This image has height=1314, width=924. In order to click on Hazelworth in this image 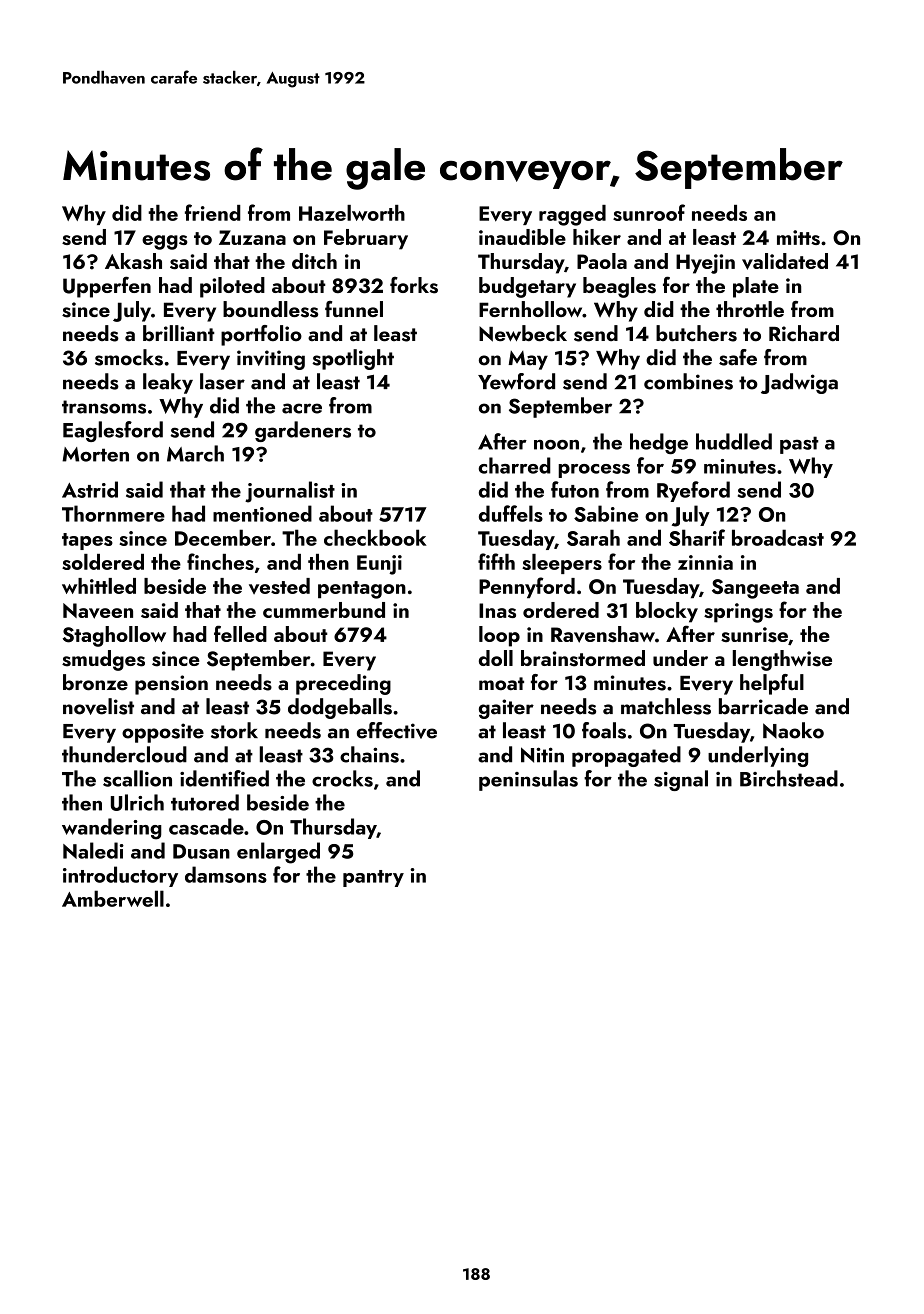, I will do `click(352, 213)`.
